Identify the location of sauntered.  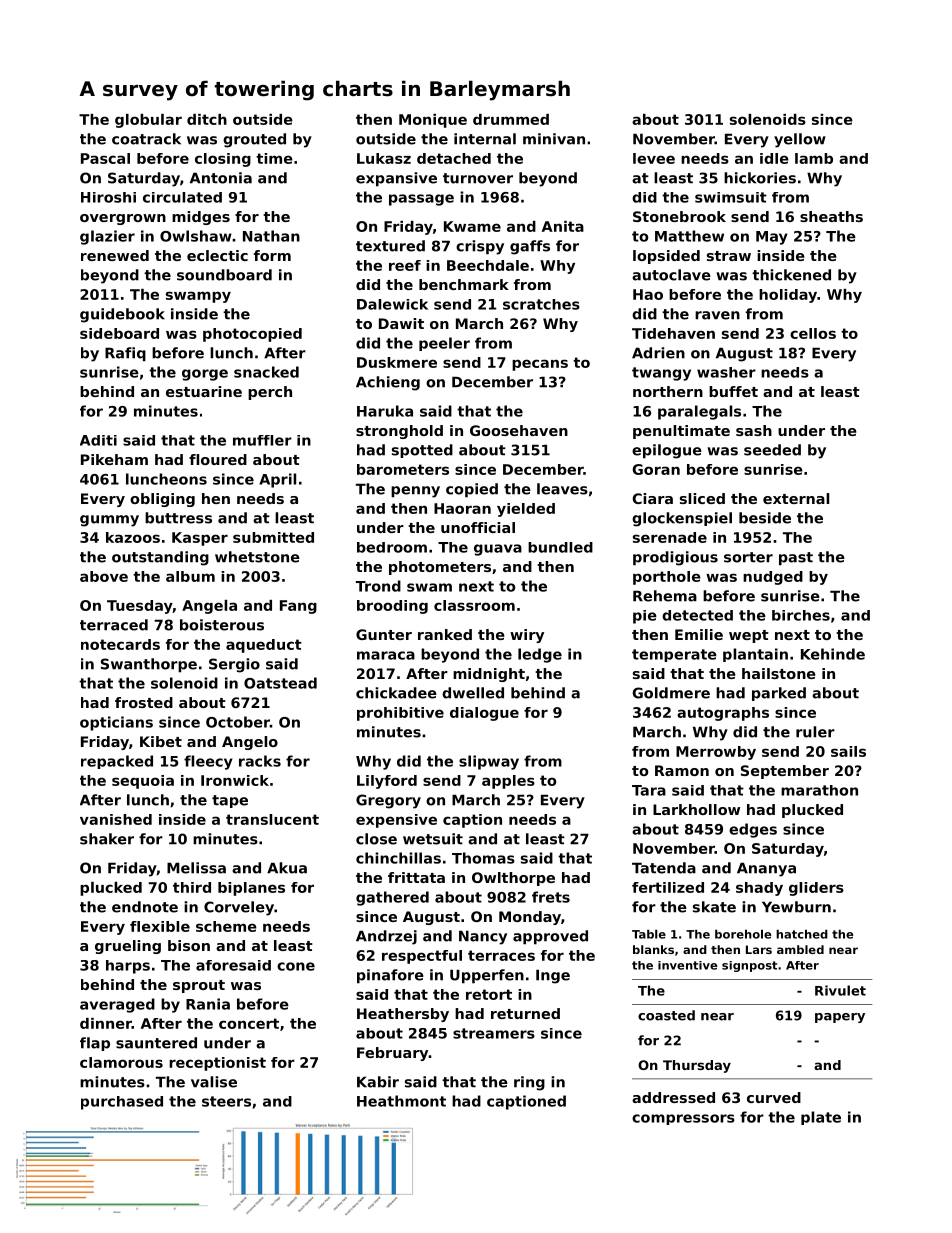
(156, 1043).
